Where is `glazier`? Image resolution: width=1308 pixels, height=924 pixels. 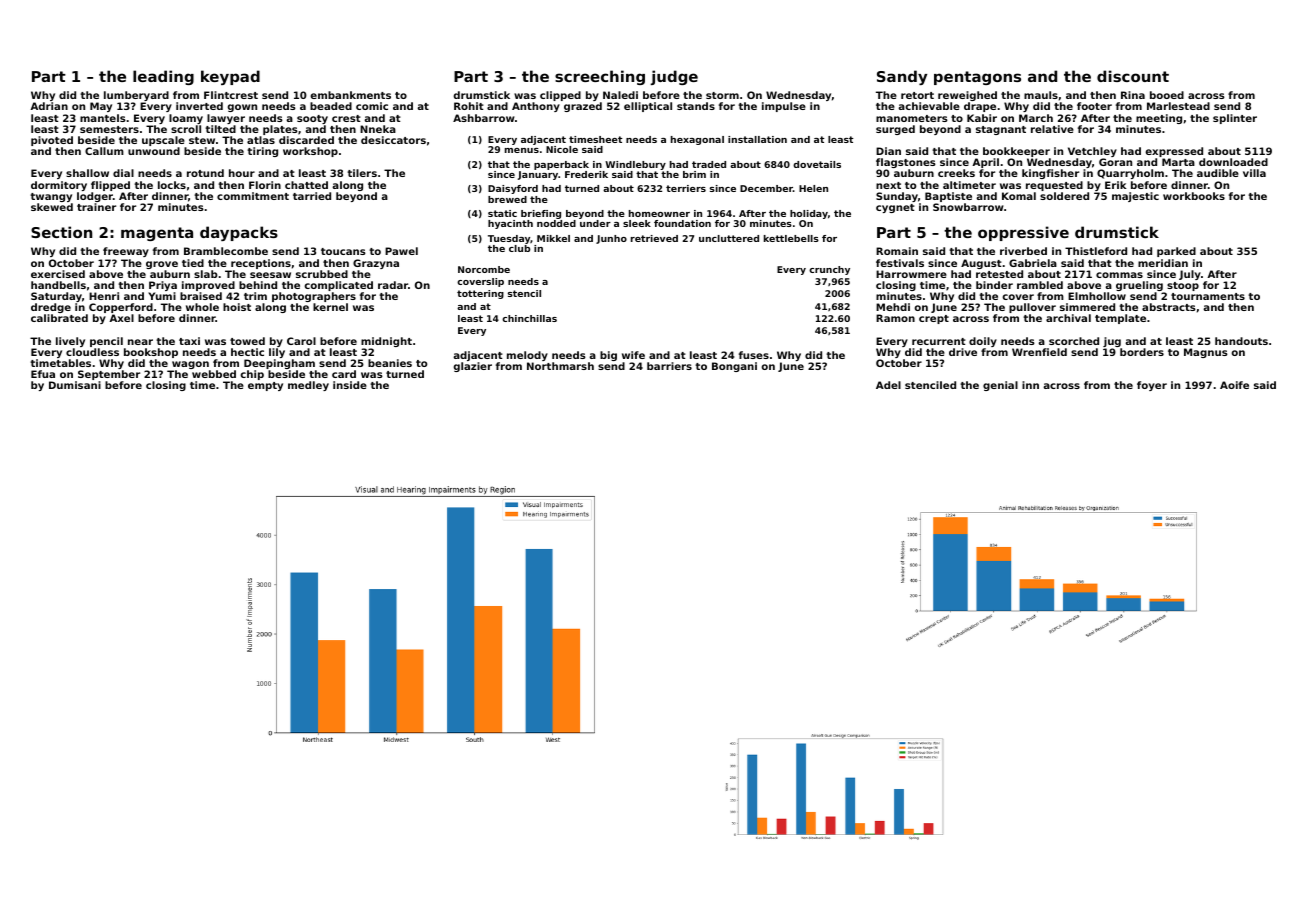 glazier is located at coordinates (473, 367).
